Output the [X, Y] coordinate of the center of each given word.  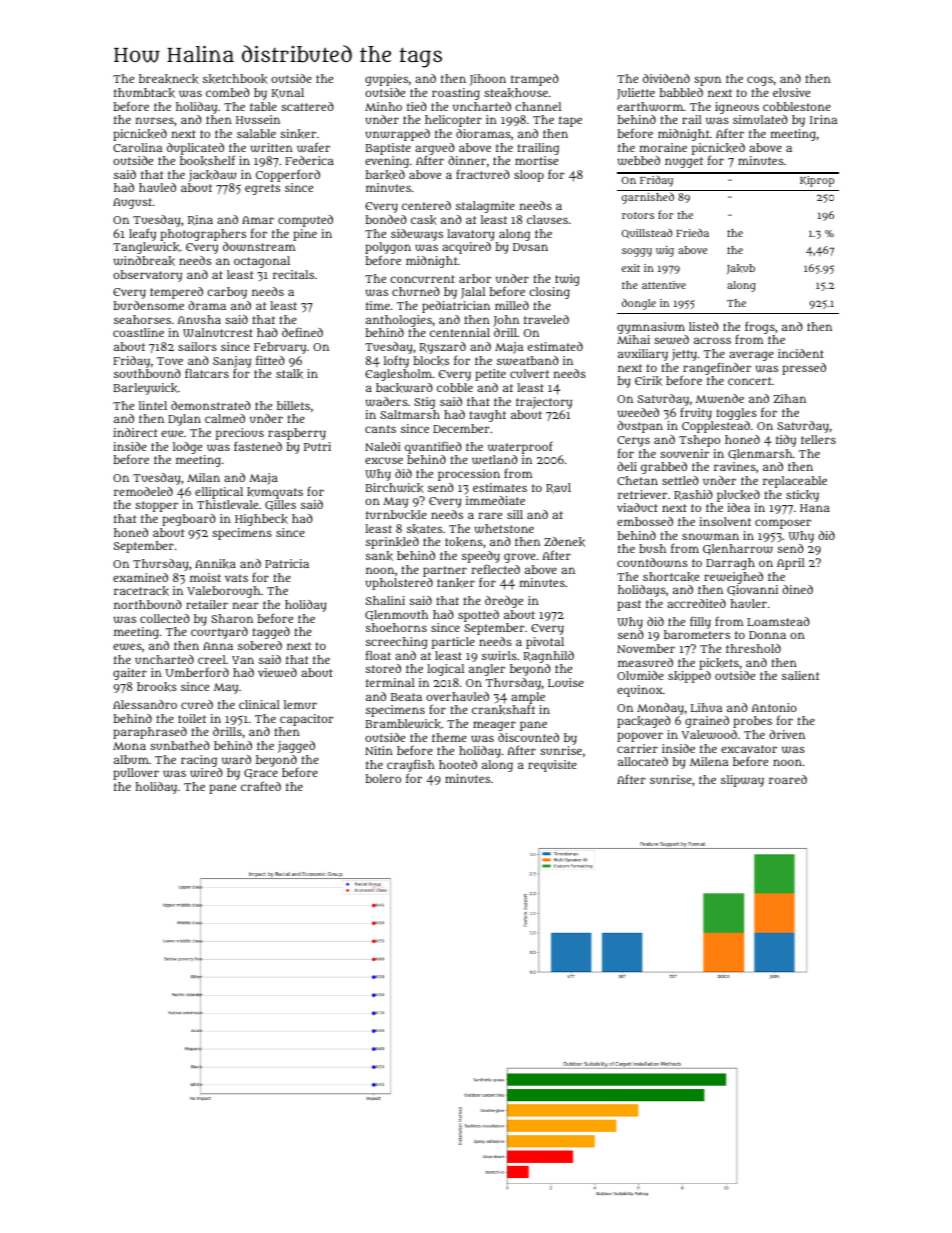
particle [453, 643]
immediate [495, 500]
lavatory [470, 235]
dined [797, 589]
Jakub [741, 269]
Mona [129, 746]
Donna [767, 635]
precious [240, 434]
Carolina [137, 147]
